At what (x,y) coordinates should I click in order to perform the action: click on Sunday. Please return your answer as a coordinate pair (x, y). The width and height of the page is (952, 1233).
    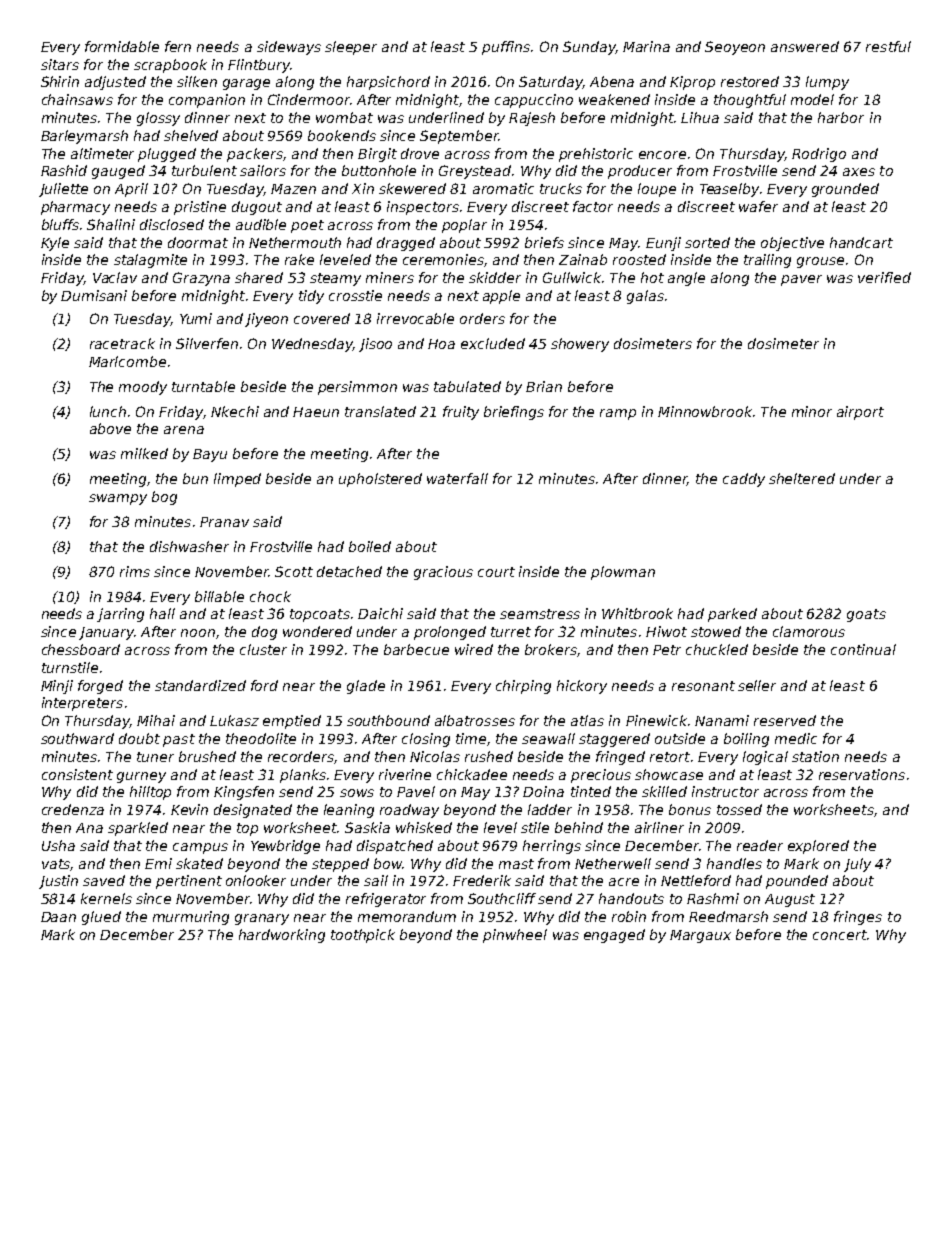
    Looking at the image, I should click on (589, 48).
